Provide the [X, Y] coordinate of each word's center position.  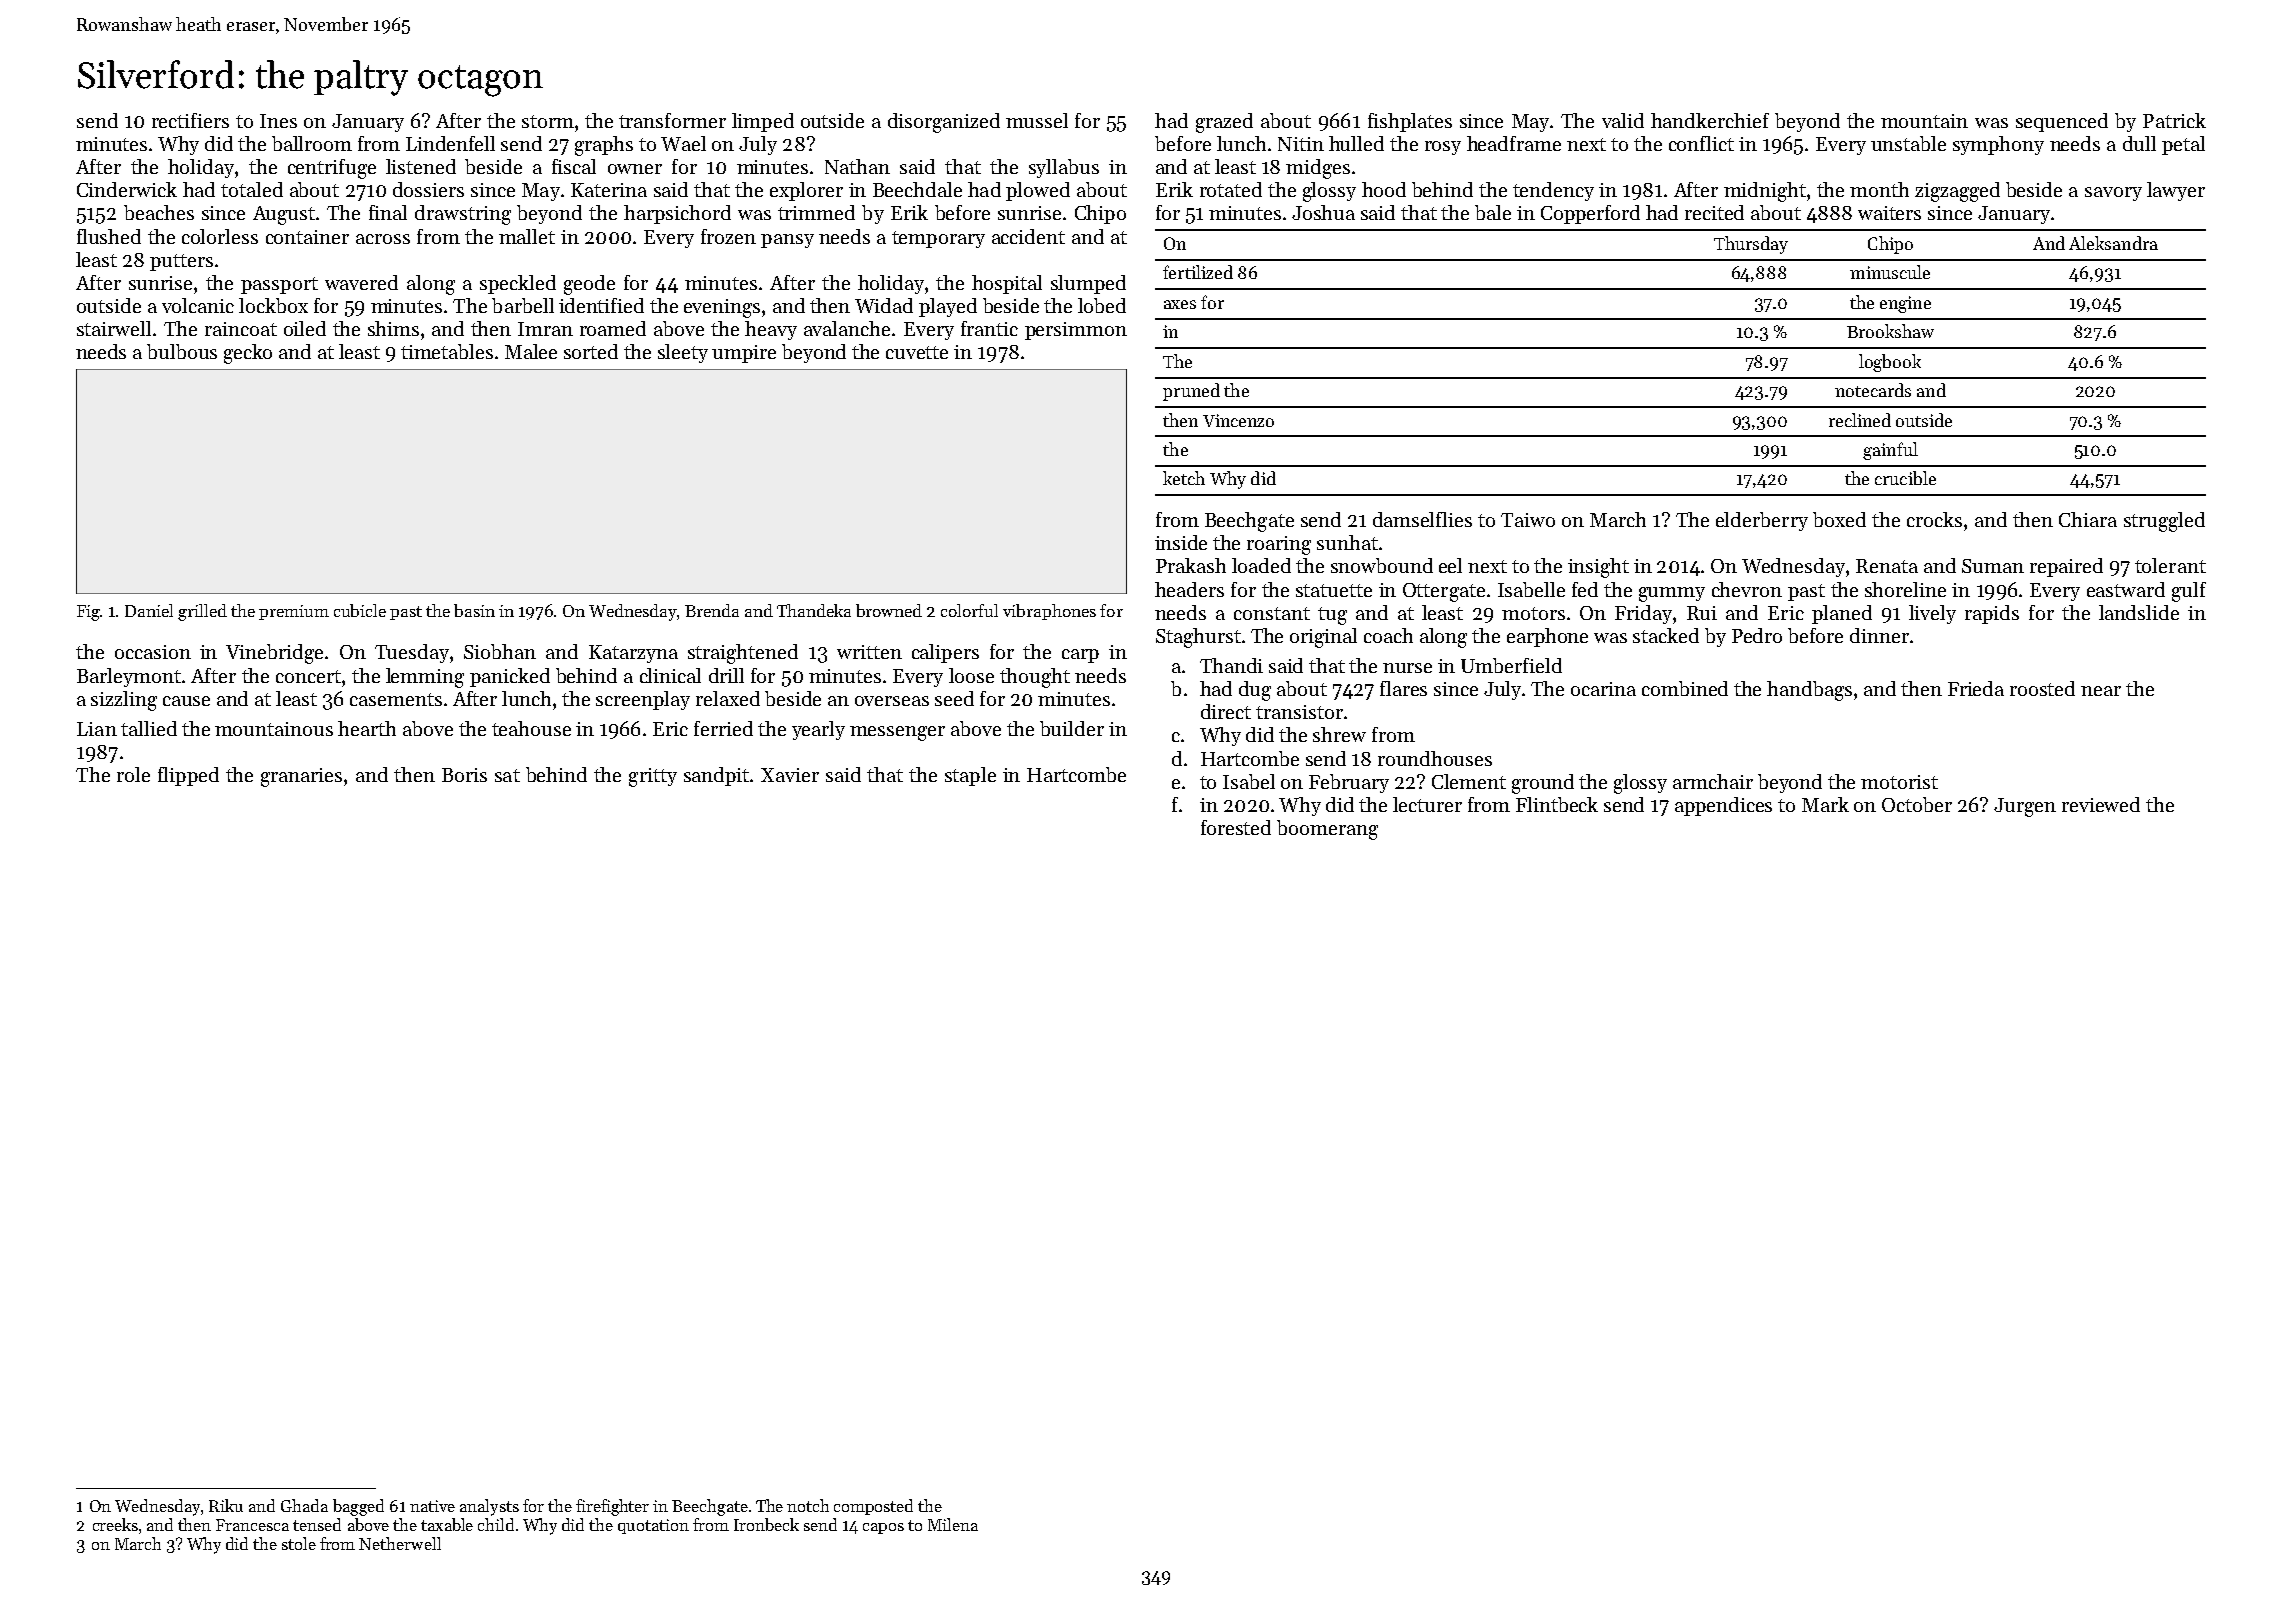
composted [873, 1507]
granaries [301, 777]
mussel [1037, 120]
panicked [510, 677]
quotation [653, 1526]
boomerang [1327, 830]
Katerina [609, 190]
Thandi [1231, 665]
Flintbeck [1557, 804]
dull [2139, 143]
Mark [1825, 804]
